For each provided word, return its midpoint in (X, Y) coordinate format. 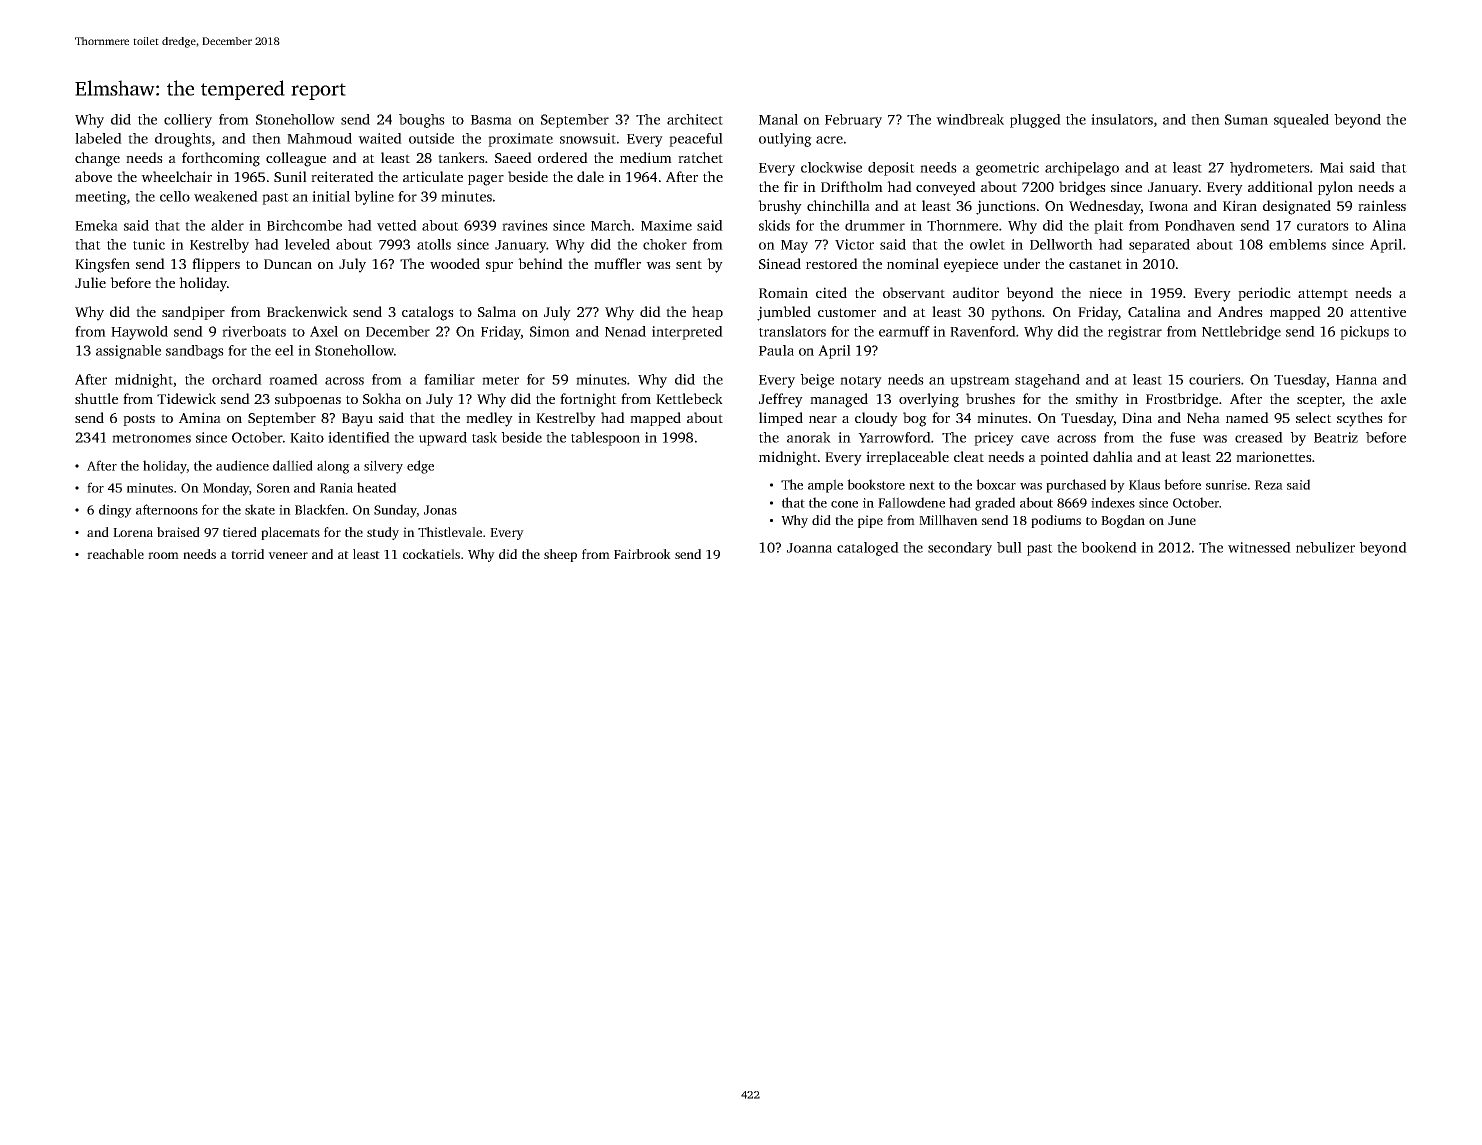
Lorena (133, 532)
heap (707, 313)
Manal (778, 119)
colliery (188, 121)
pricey (994, 439)
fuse (1182, 437)
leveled (307, 244)
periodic (1264, 294)
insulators (1122, 119)
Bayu (357, 420)
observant (914, 292)
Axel (324, 331)
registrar (1135, 333)
